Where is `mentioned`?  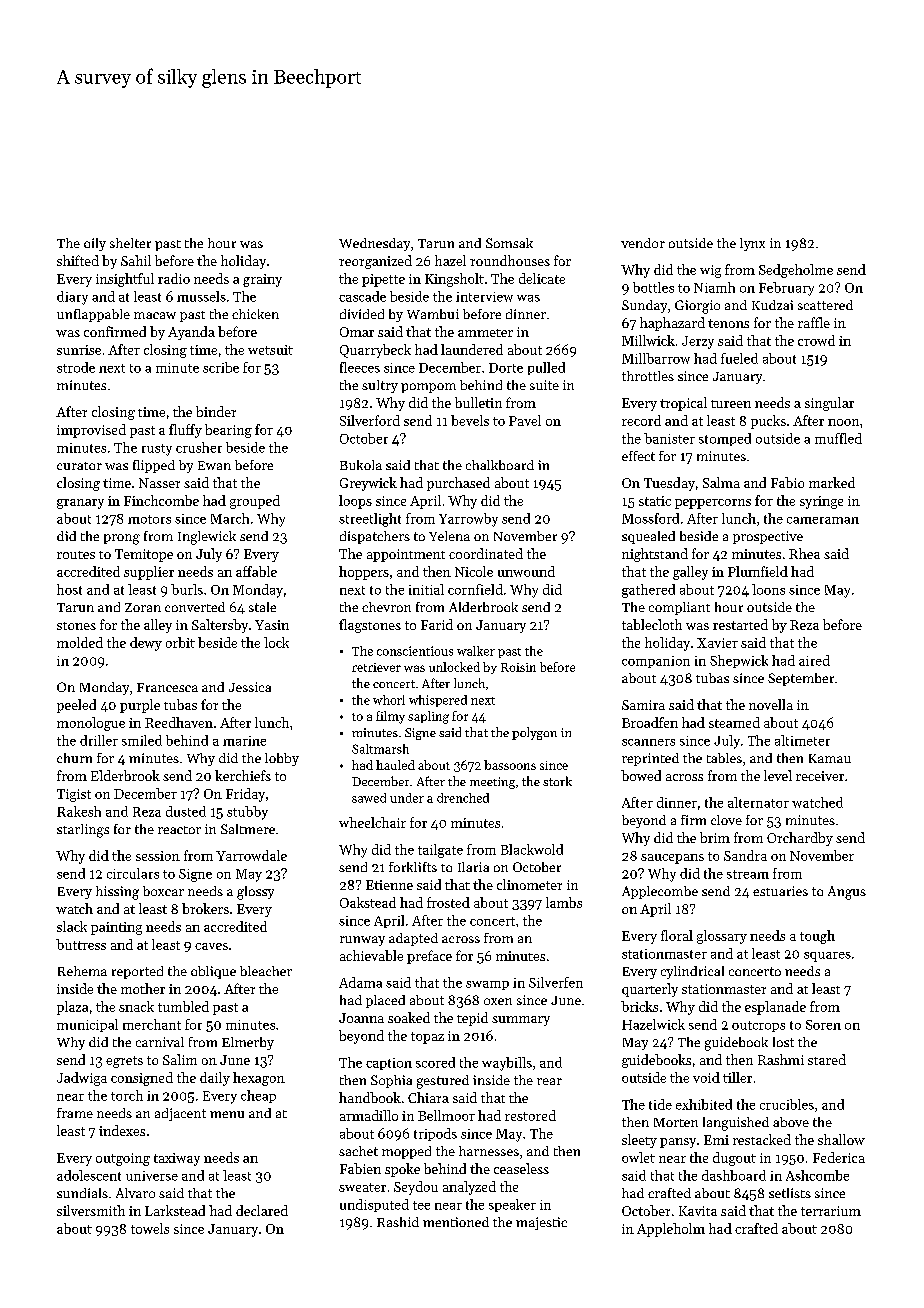
mentioned is located at coordinates (456, 1222).
